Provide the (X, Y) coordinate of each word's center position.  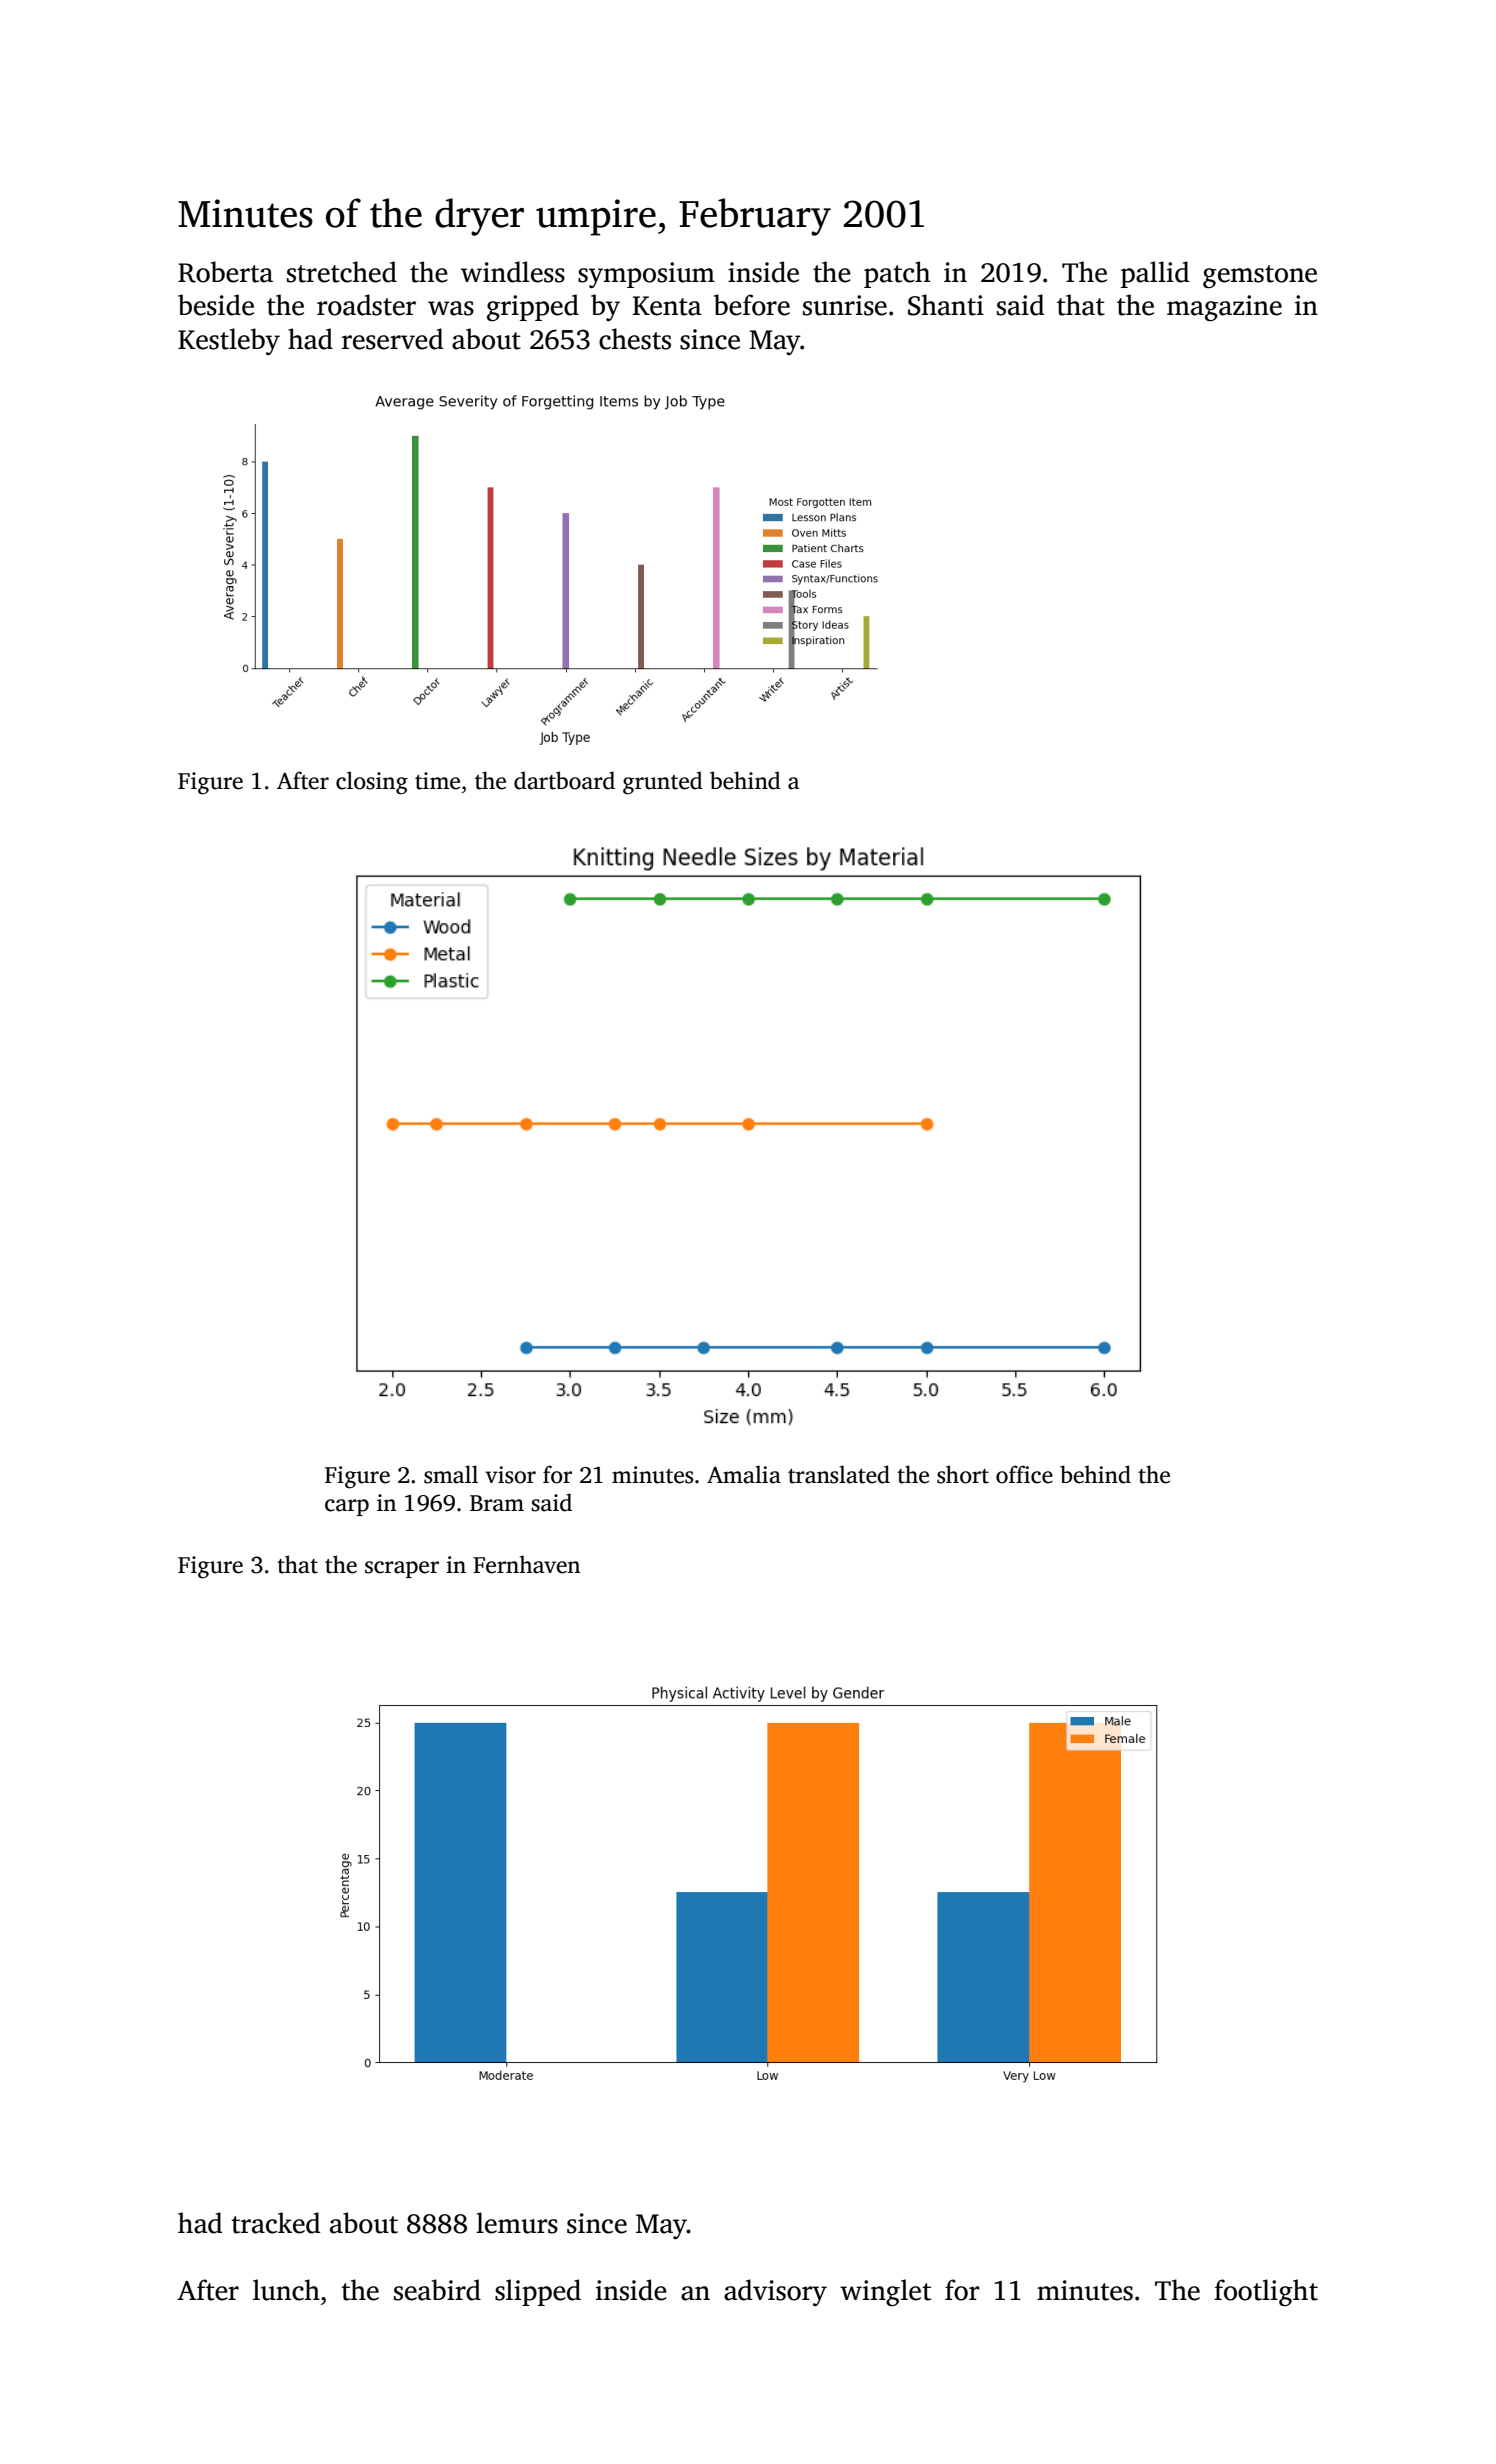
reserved (392, 339)
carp (347, 1507)
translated (839, 1474)
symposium (646, 275)
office (1024, 1474)
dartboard (564, 780)
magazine (1224, 308)
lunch (286, 2290)
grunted (663, 783)
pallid (1155, 274)
